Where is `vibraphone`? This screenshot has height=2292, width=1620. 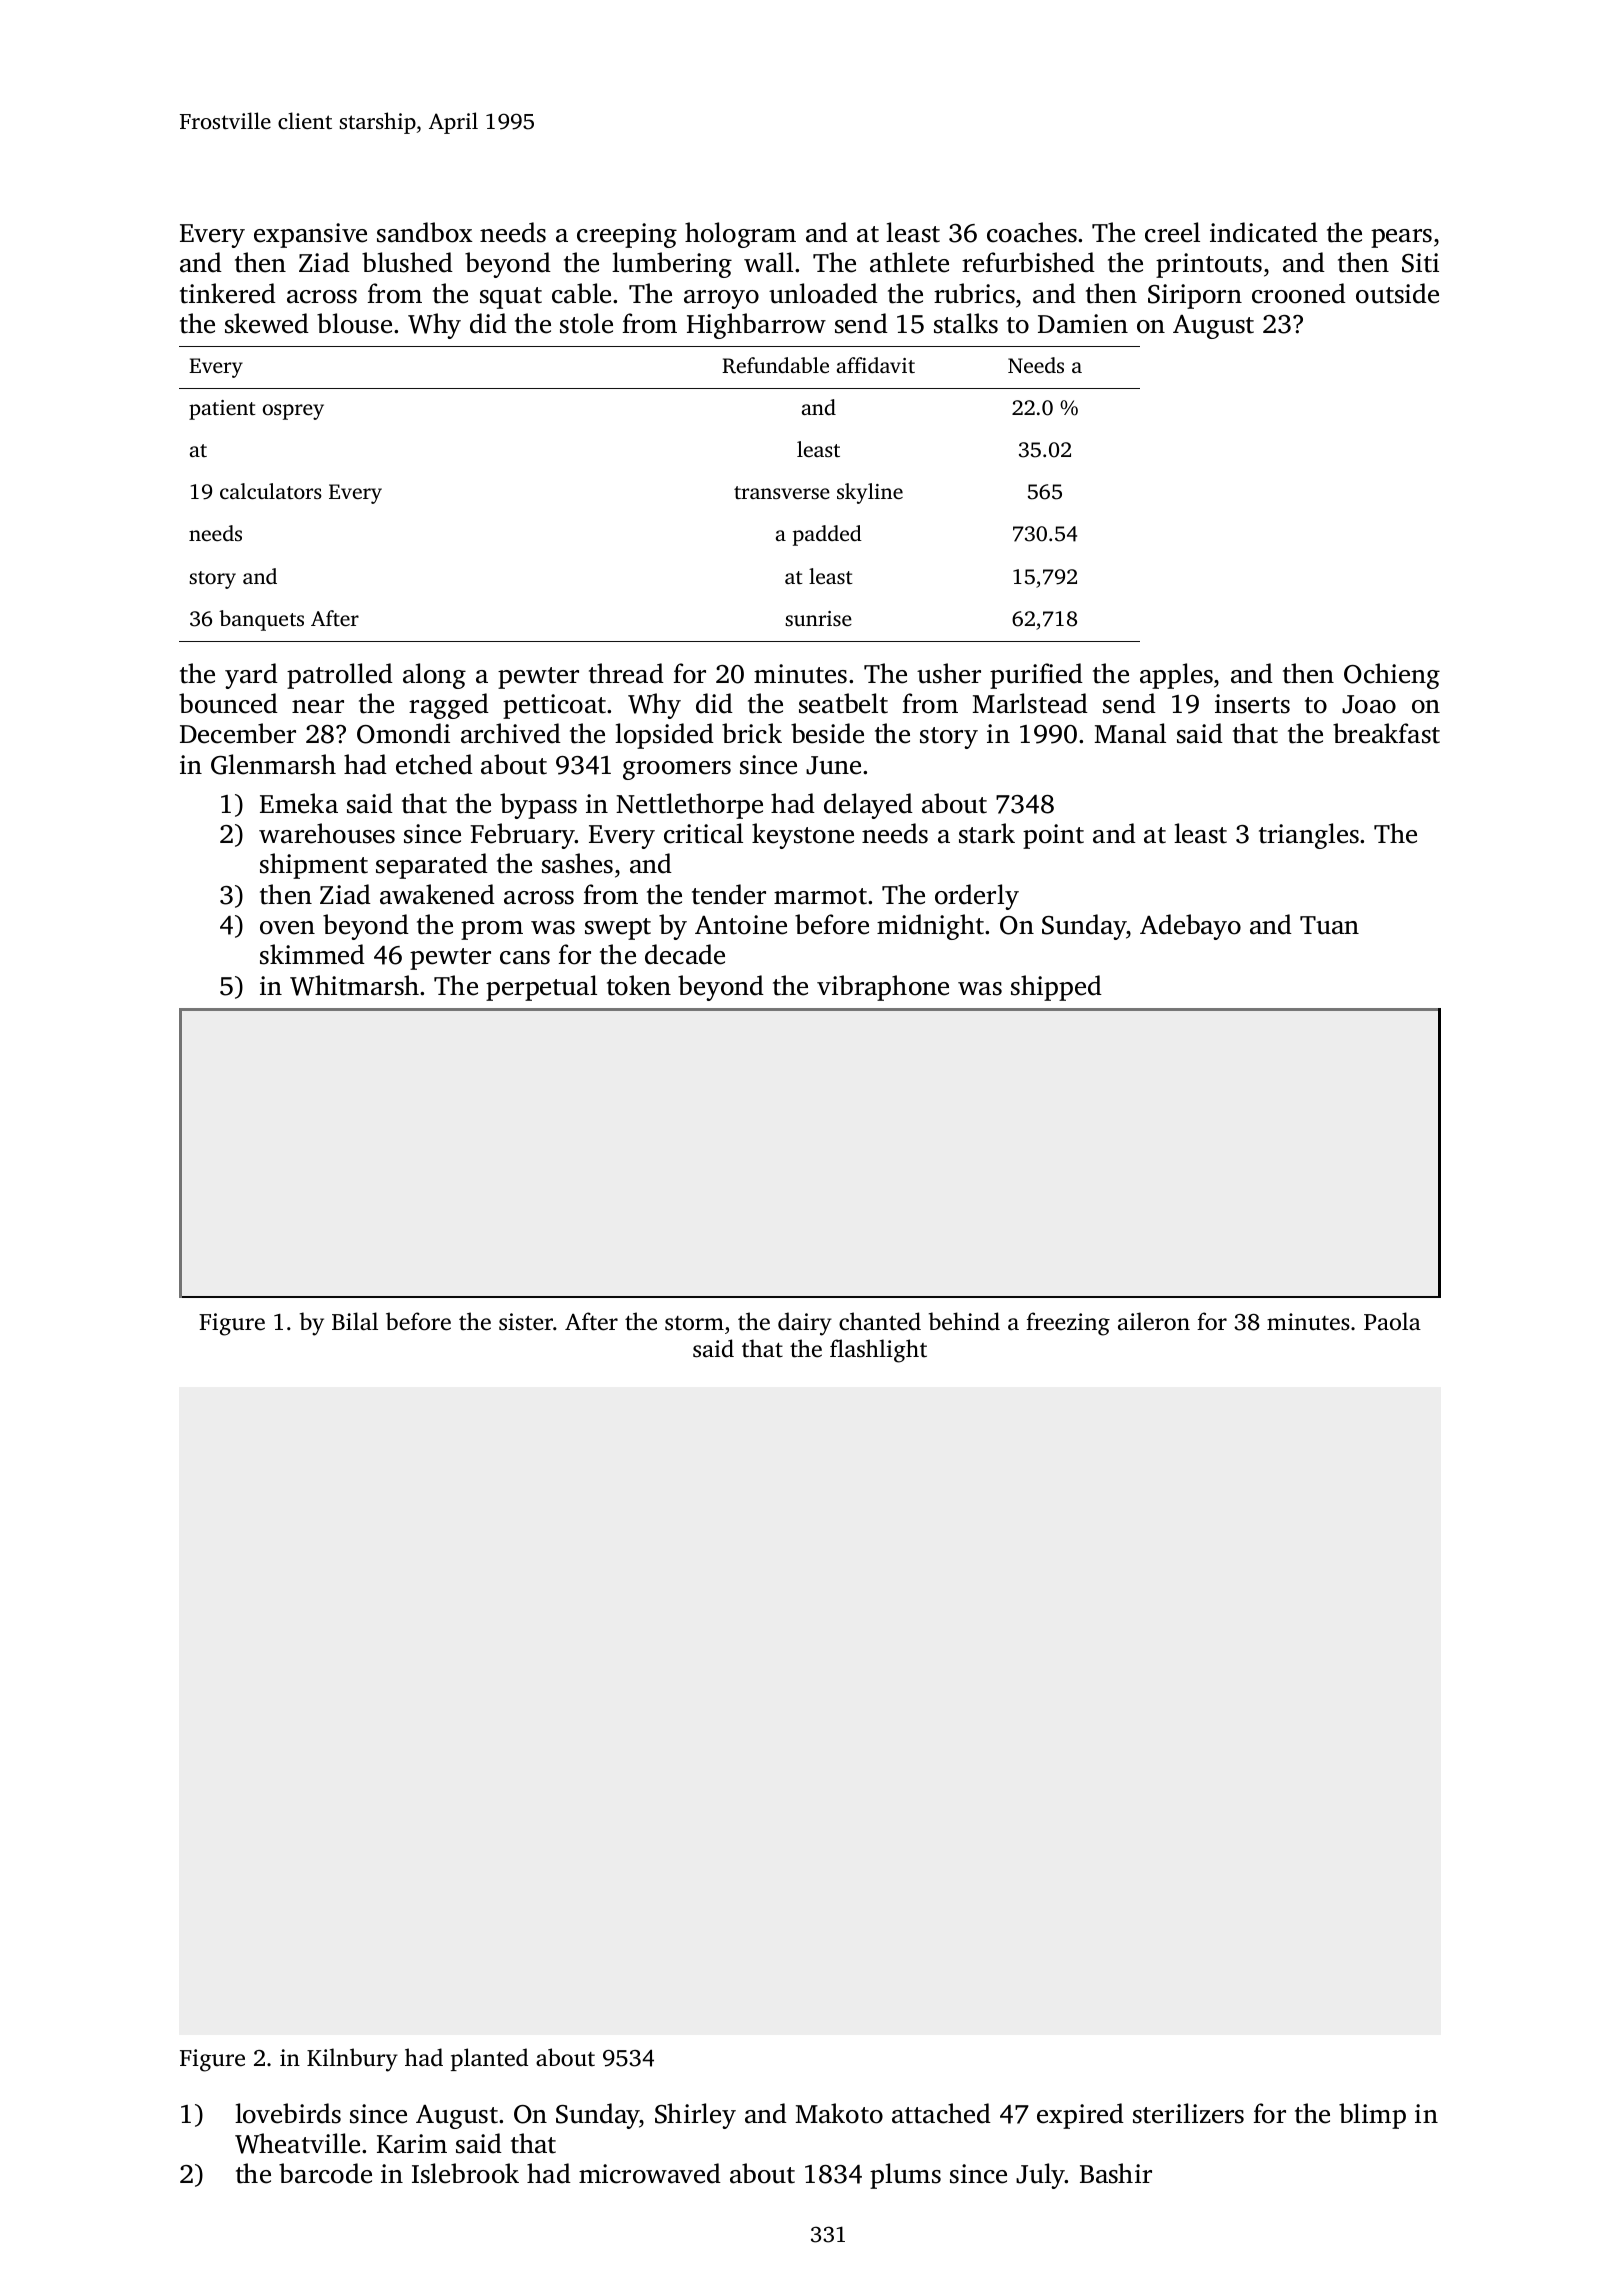
vibraphone is located at coordinates (883, 988).
